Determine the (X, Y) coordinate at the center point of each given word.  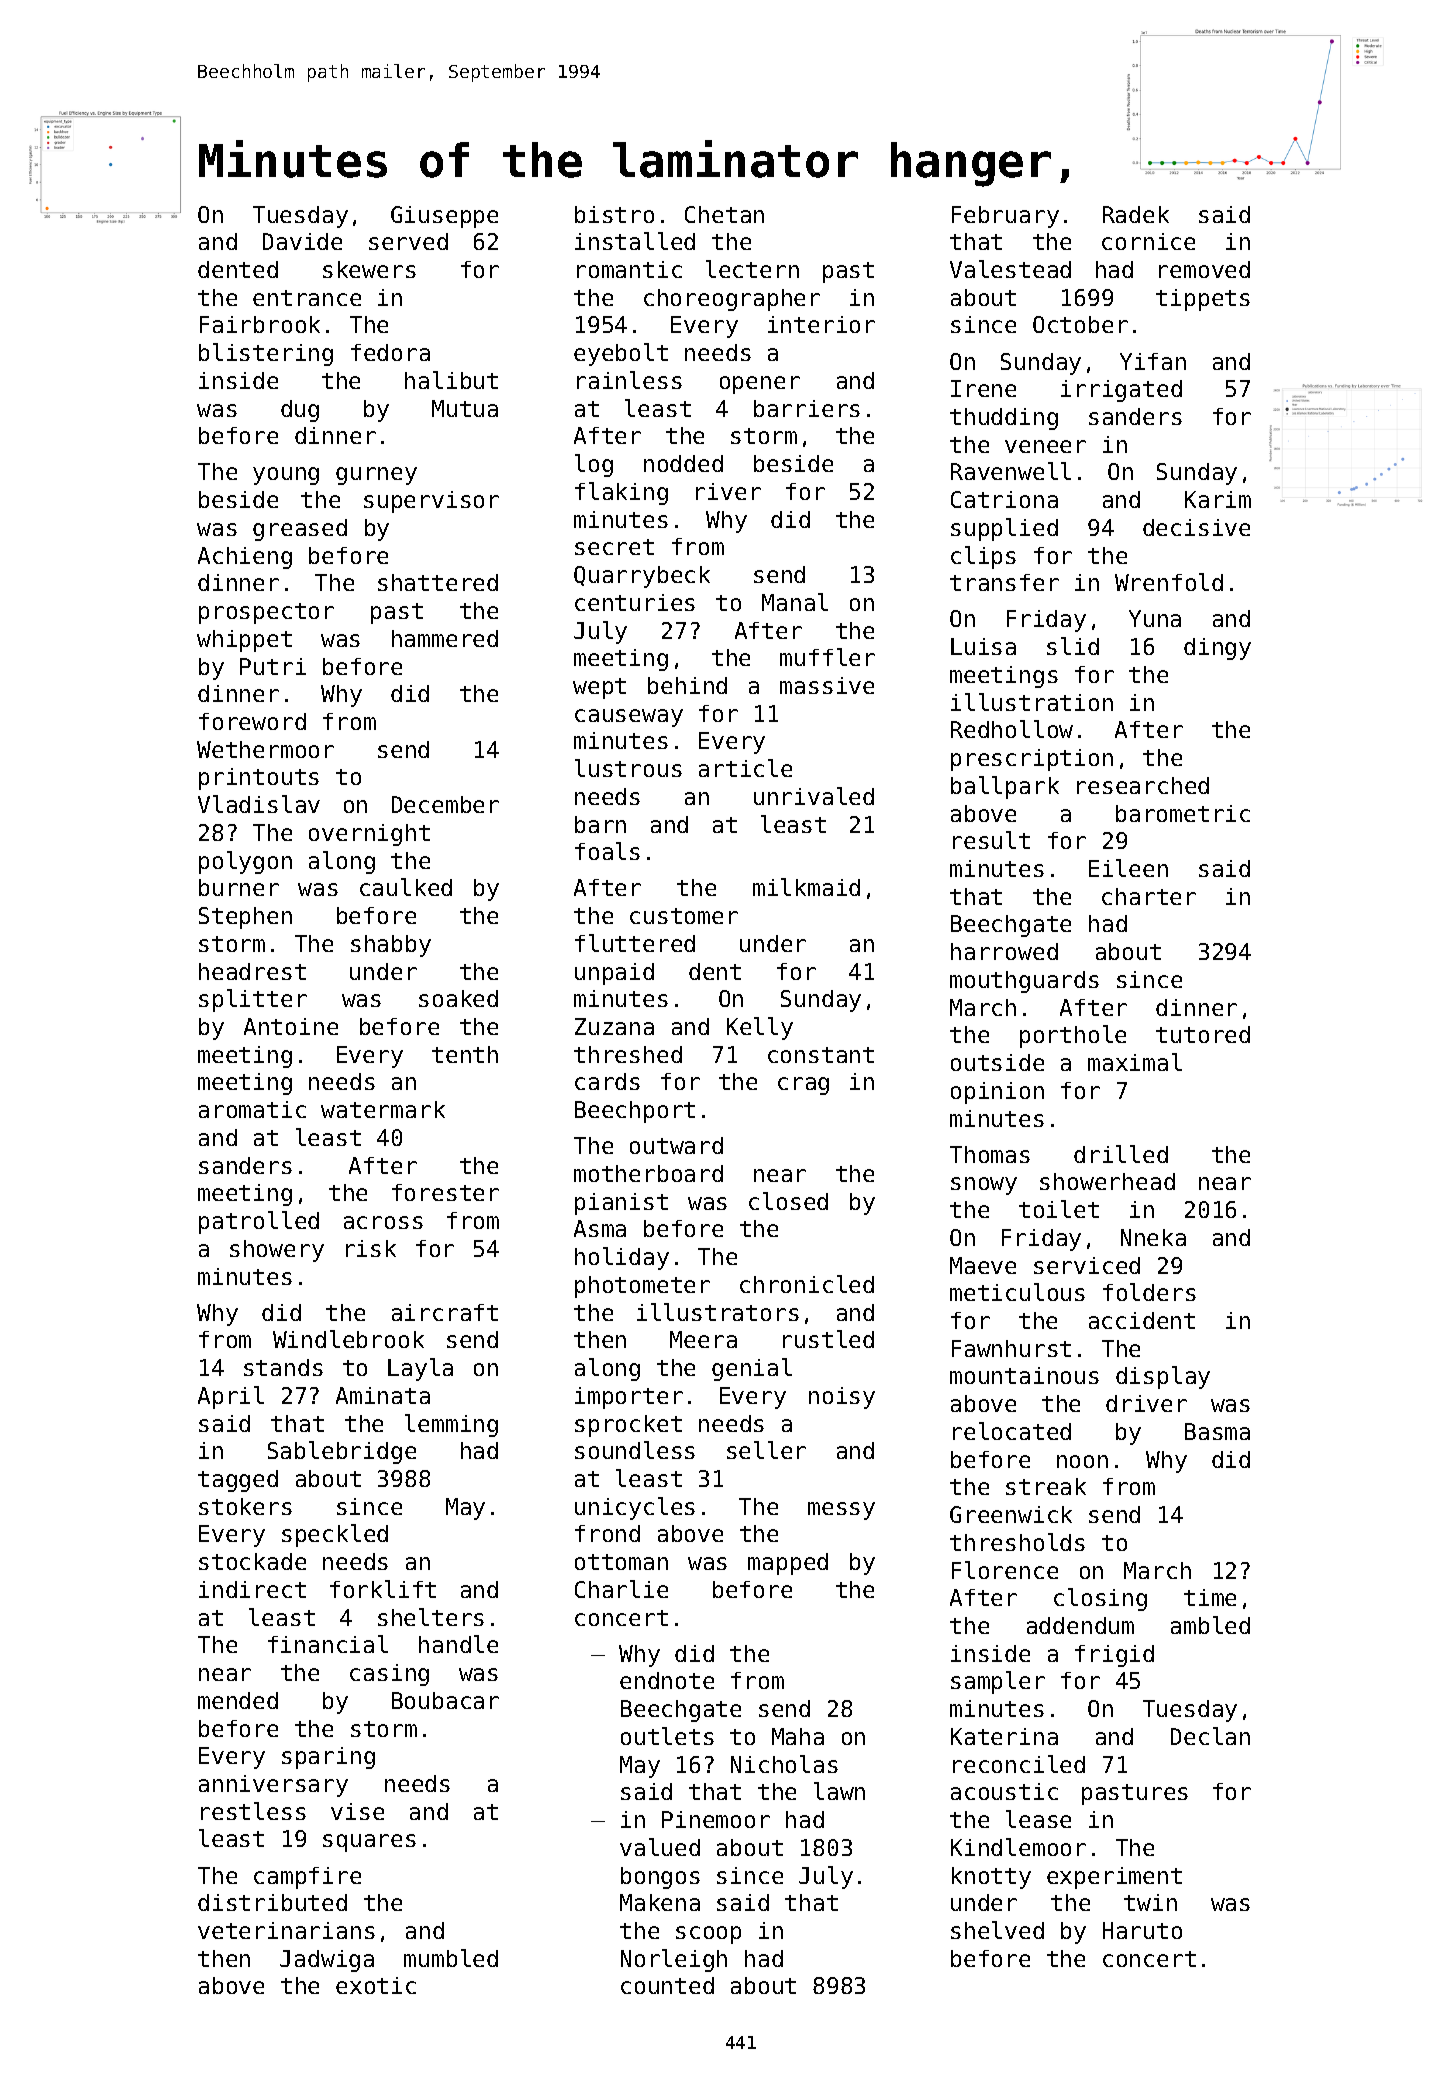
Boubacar (445, 1700)
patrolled (259, 1222)
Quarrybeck (642, 577)
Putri (273, 666)
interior (821, 324)
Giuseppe (444, 217)
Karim (1218, 499)
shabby (391, 946)
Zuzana (614, 1026)
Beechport (635, 1112)
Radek (1136, 214)
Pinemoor (716, 1819)
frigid (1114, 1656)
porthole (1073, 1036)
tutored (1203, 1034)
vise (357, 1811)
